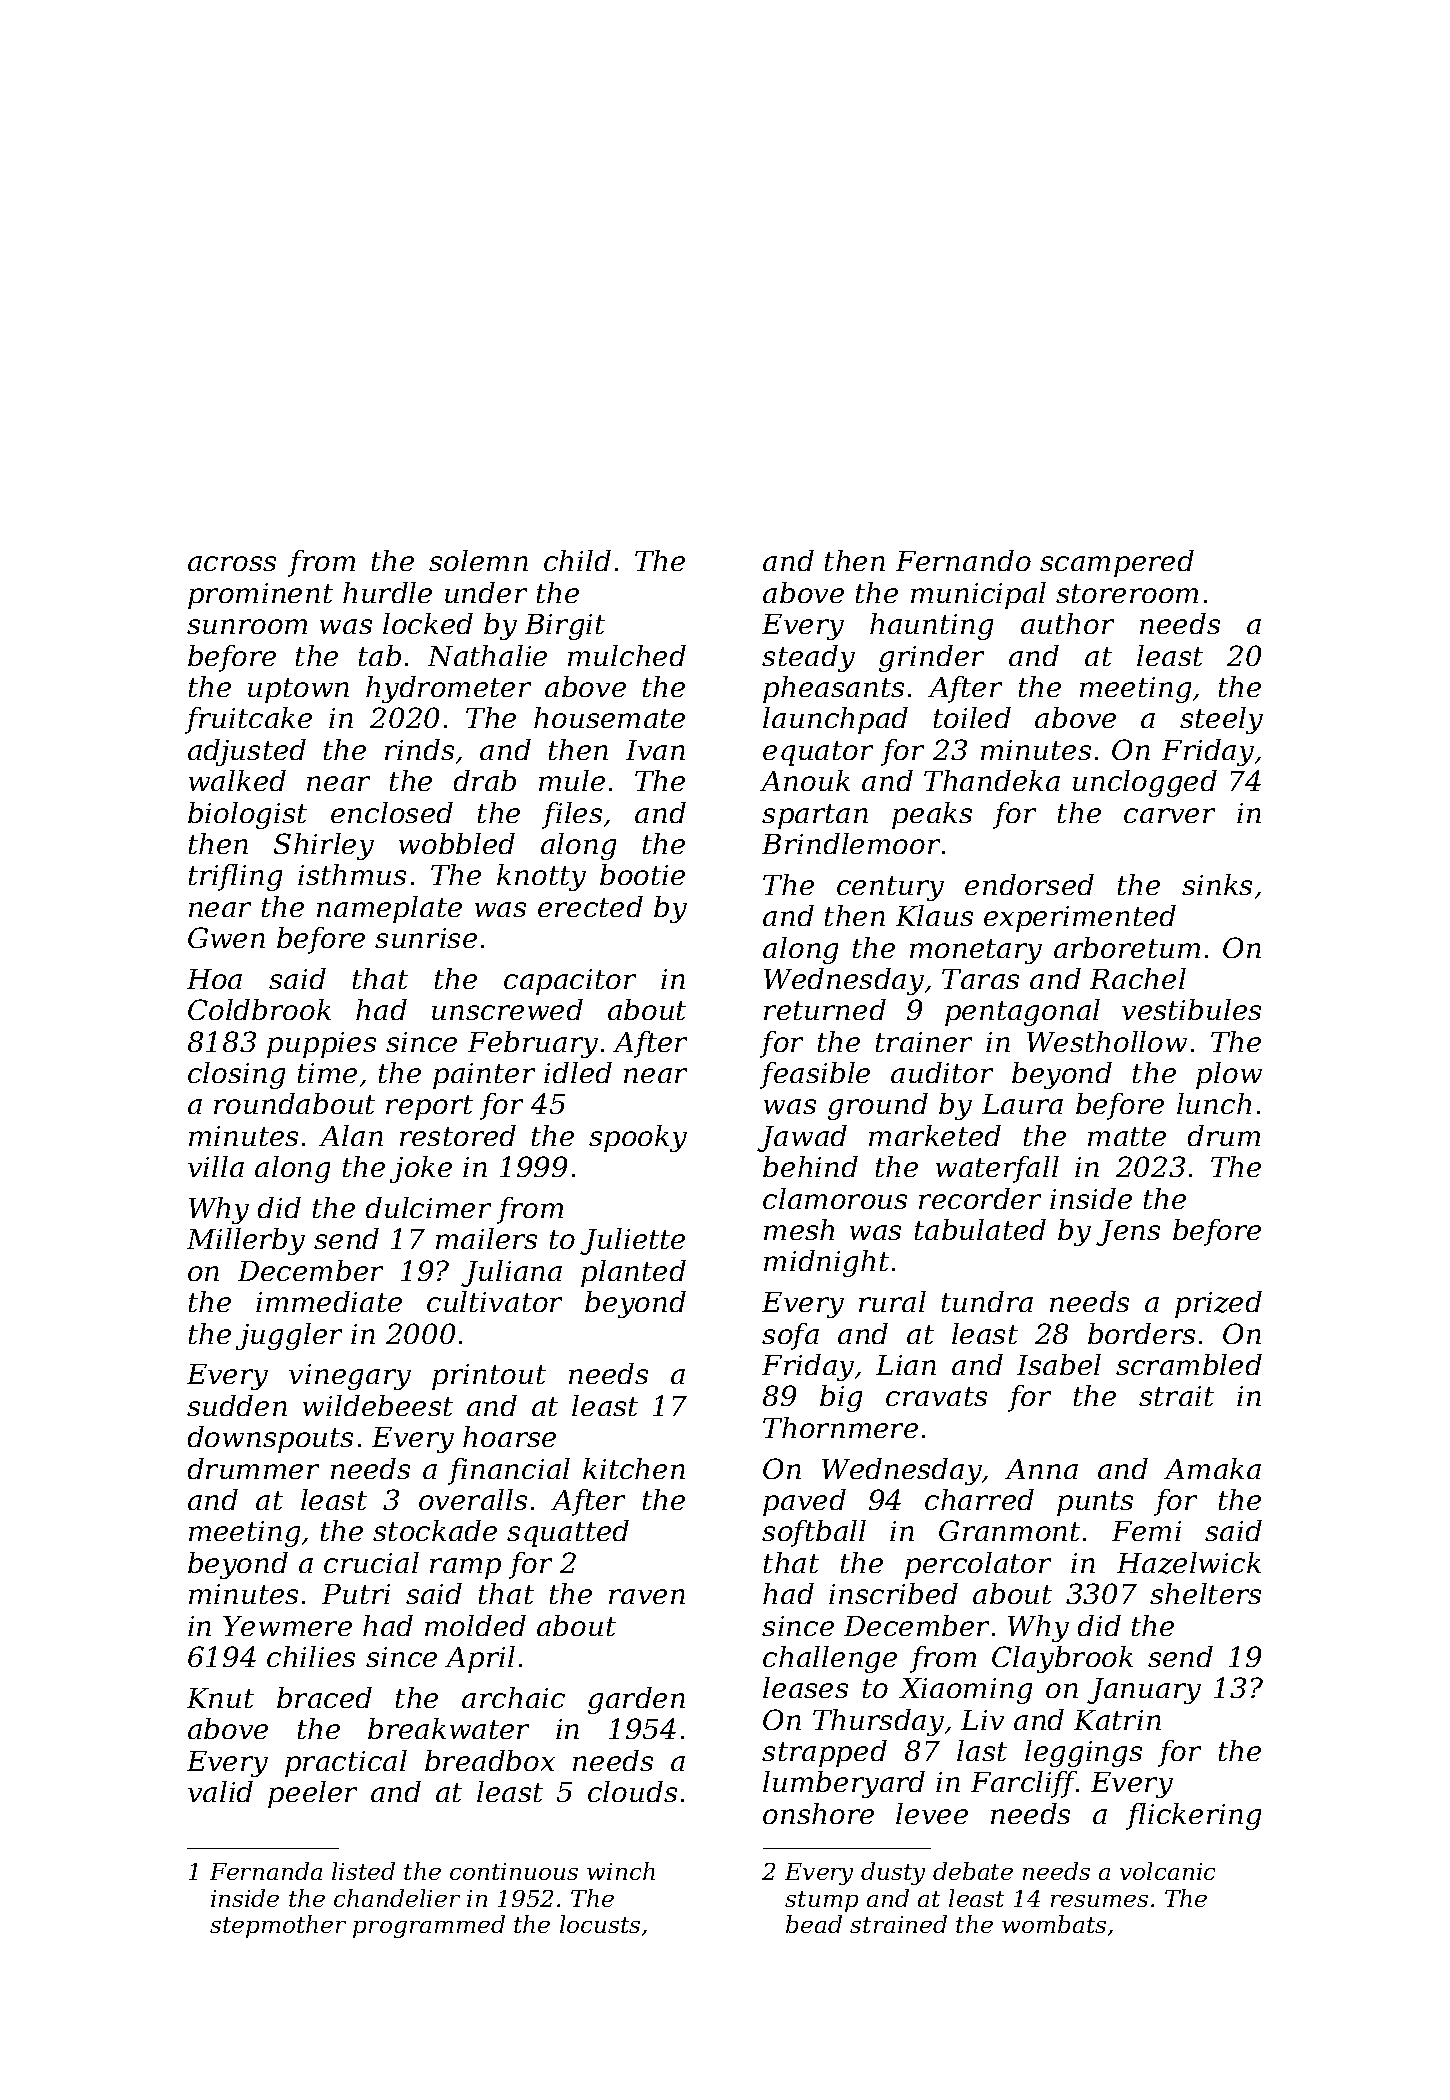 The height and width of the screenshot is (2100, 1450). Describe the element at coordinates (266, 1871) in the screenshot. I see `Fernanda` at that location.
